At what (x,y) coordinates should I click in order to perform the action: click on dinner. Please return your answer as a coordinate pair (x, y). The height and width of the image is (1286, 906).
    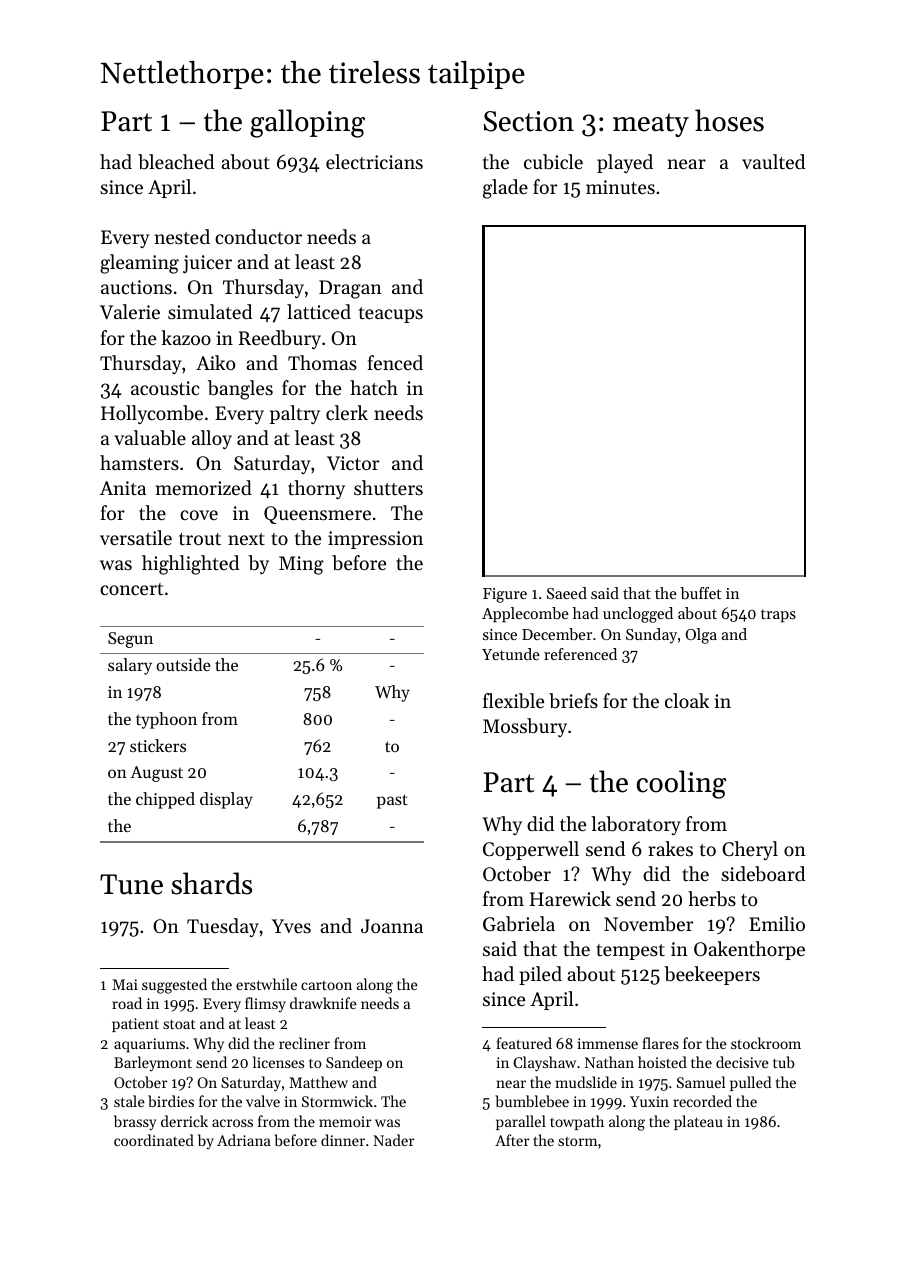
    Looking at the image, I should click on (343, 1140).
